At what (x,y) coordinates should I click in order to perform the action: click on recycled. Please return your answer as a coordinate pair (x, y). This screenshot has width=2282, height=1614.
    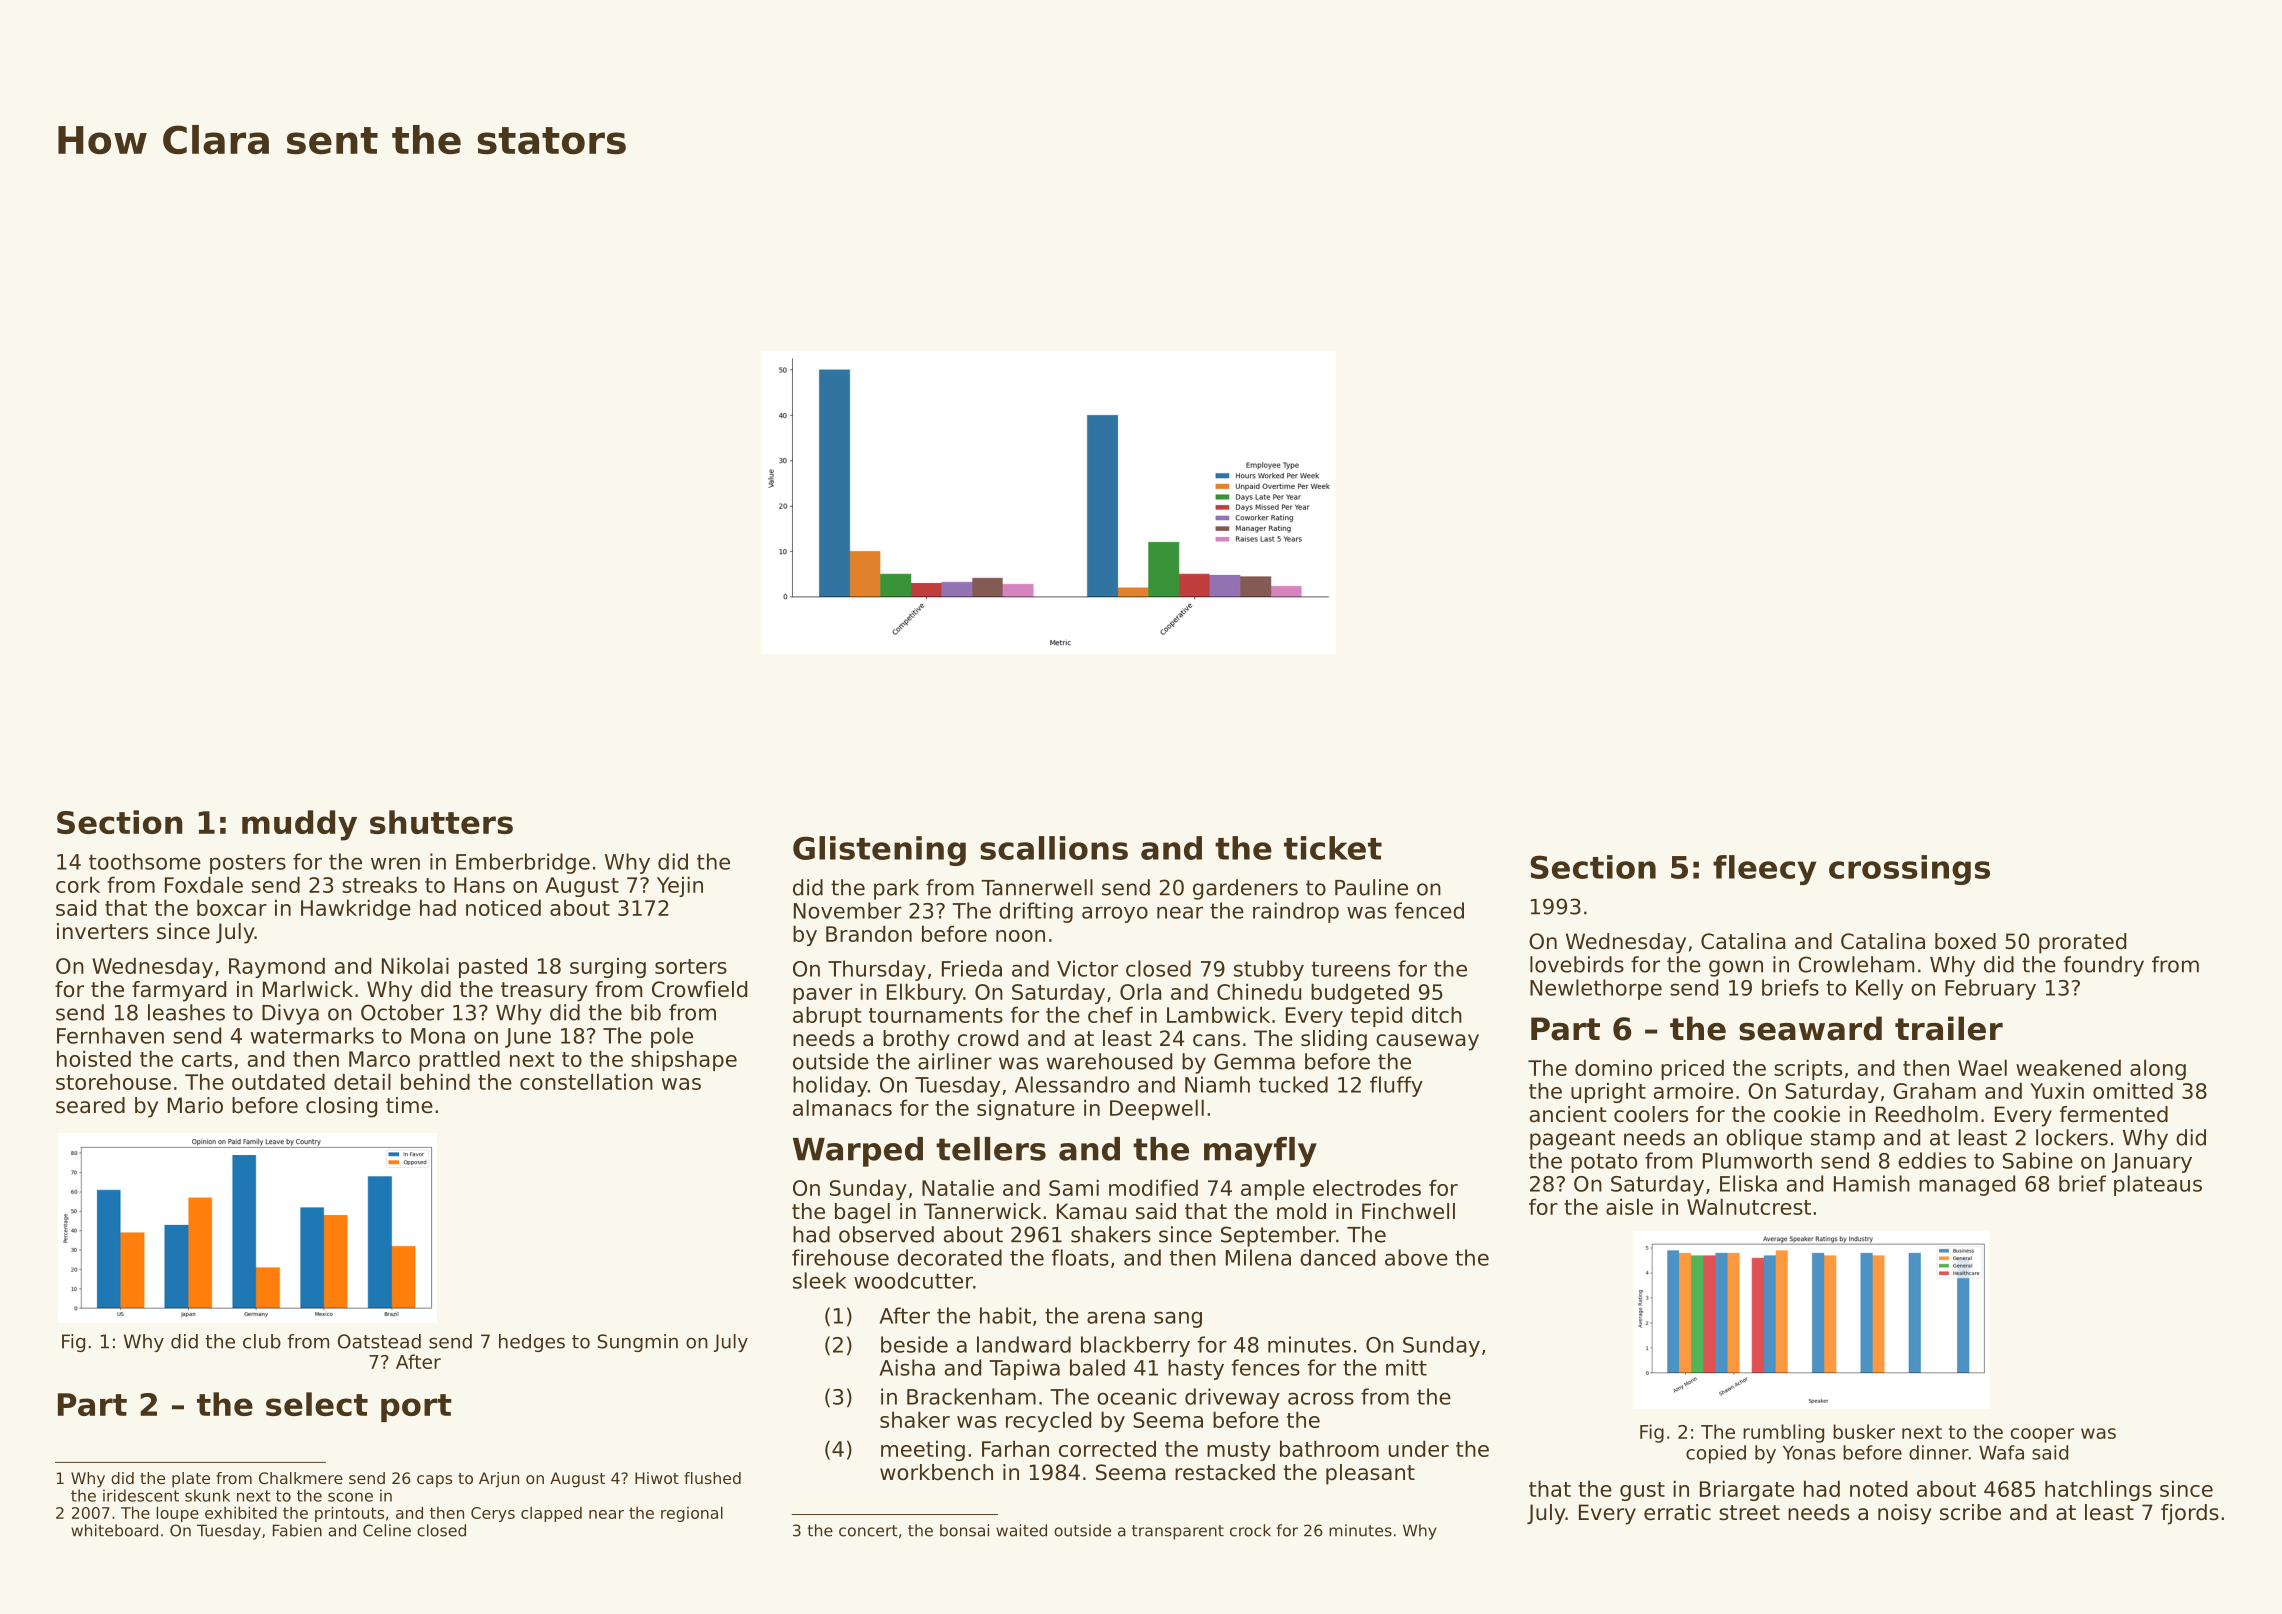
    Looking at the image, I should click on (1048, 1421).
